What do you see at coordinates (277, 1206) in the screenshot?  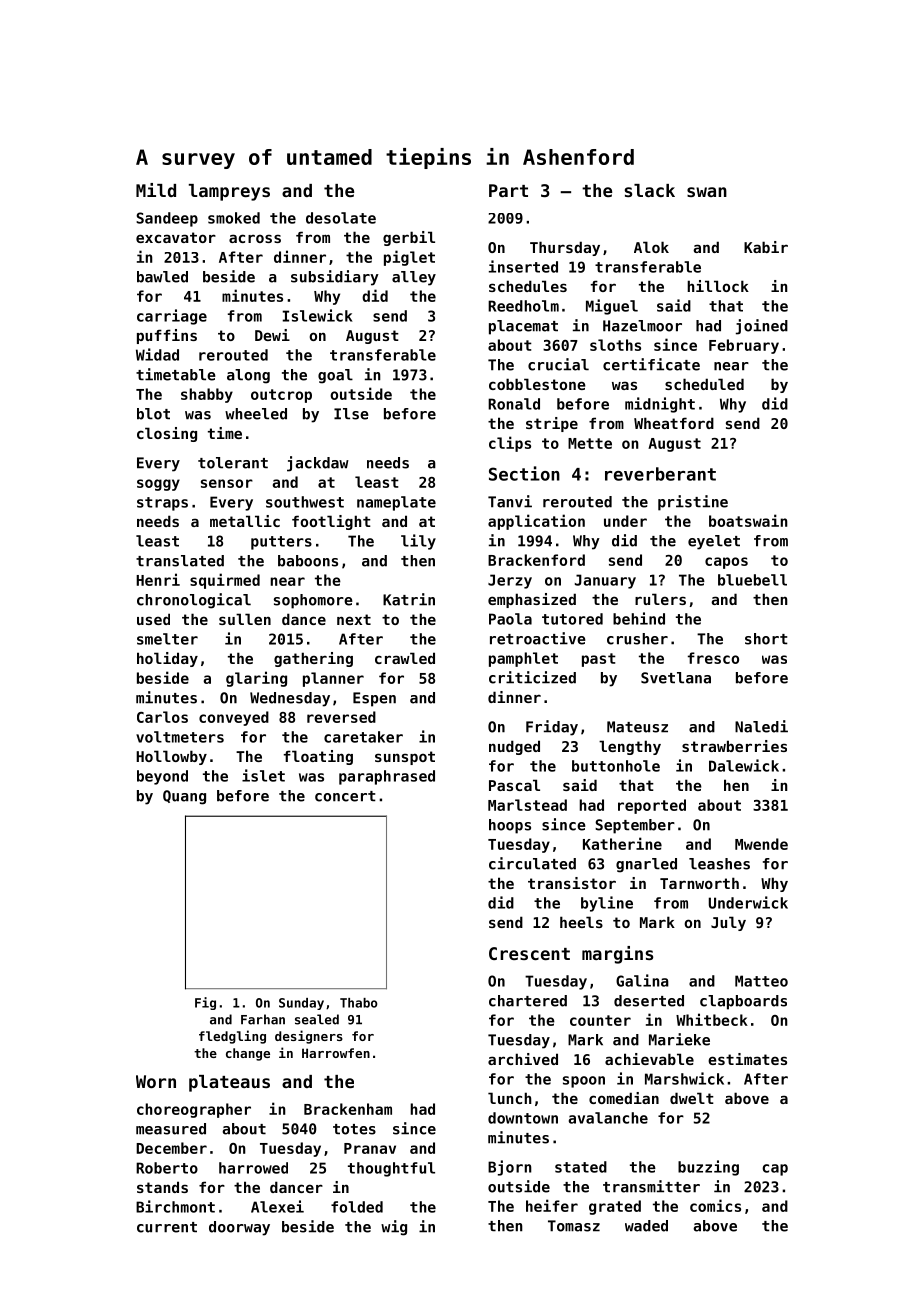 I see `Alexei` at bounding box center [277, 1206].
